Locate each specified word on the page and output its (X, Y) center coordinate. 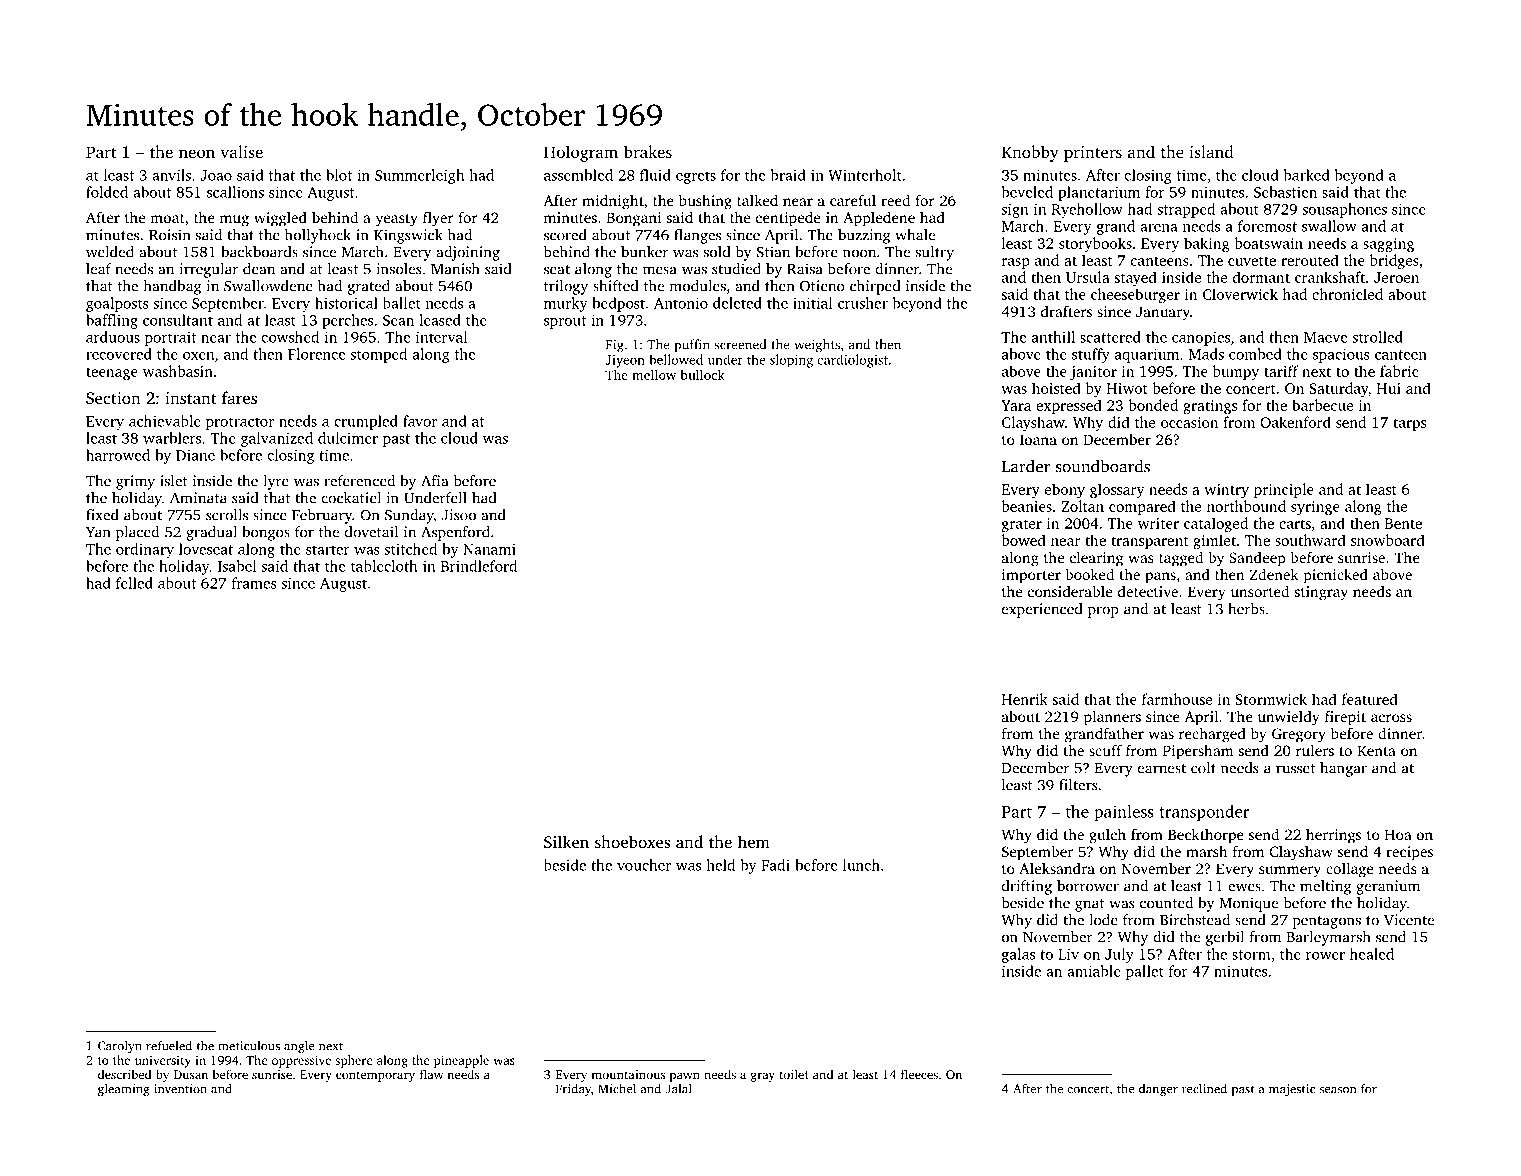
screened (740, 344)
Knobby (1030, 153)
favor (420, 421)
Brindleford (479, 566)
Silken (566, 842)
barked (1307, 175)
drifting (1027, 887)
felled (134, 583)
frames (254, 583)
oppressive (301, 1062)
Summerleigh (419, 176)
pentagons (1326, 922)
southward (1310, 540)
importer (1031, 576)
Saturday (1338, 389)
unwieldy (1289, 718)
